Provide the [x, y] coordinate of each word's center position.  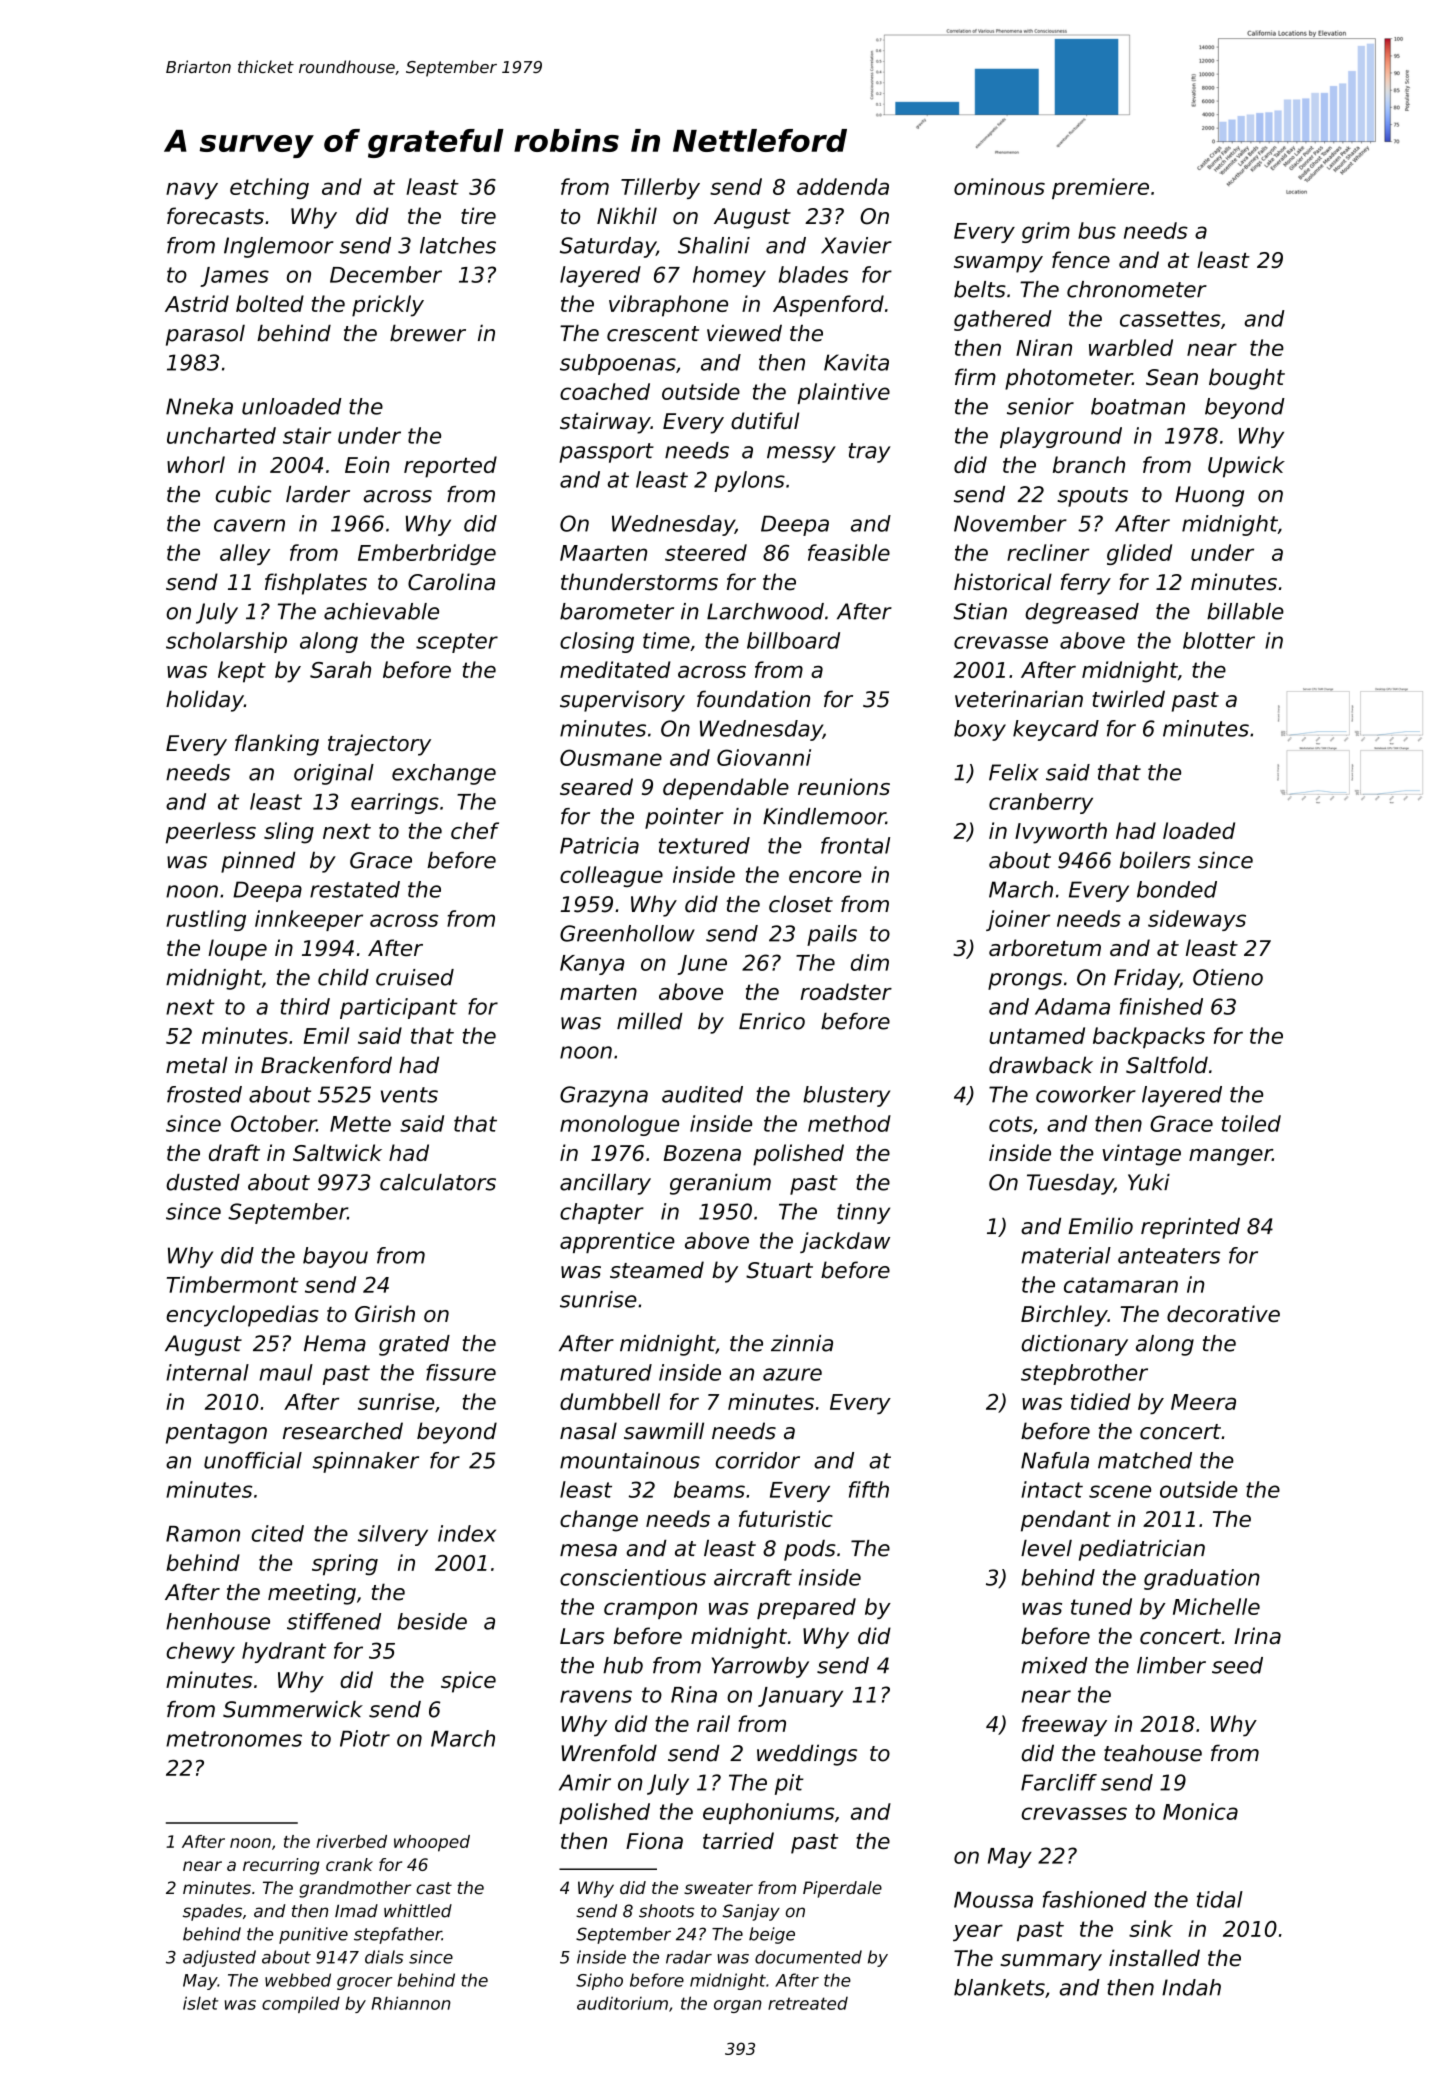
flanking [277, 745]
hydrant [284, 1652]
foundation [753, 699]
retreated [808, 2003]
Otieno [1228, 977]
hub [623, 1665]
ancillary [605, 1184]
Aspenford [828, 306]
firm [975, 376]
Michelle [1216, 1606]
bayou [335, 1257]
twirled [1128, 699]
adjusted [219, 1958]
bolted [270, 303]
